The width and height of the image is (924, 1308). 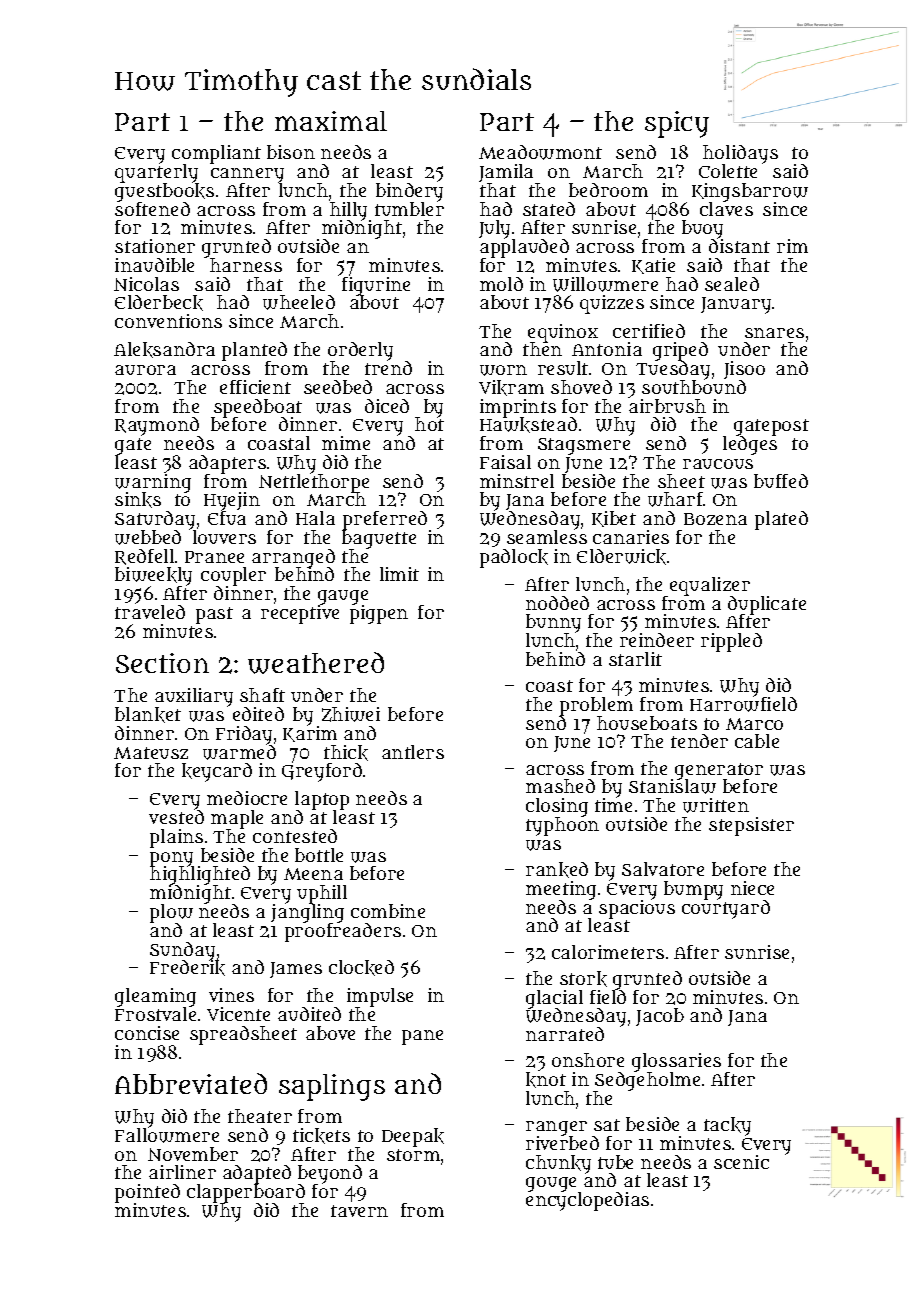 I want to click on tavern, so click(x=359, y=1211).
